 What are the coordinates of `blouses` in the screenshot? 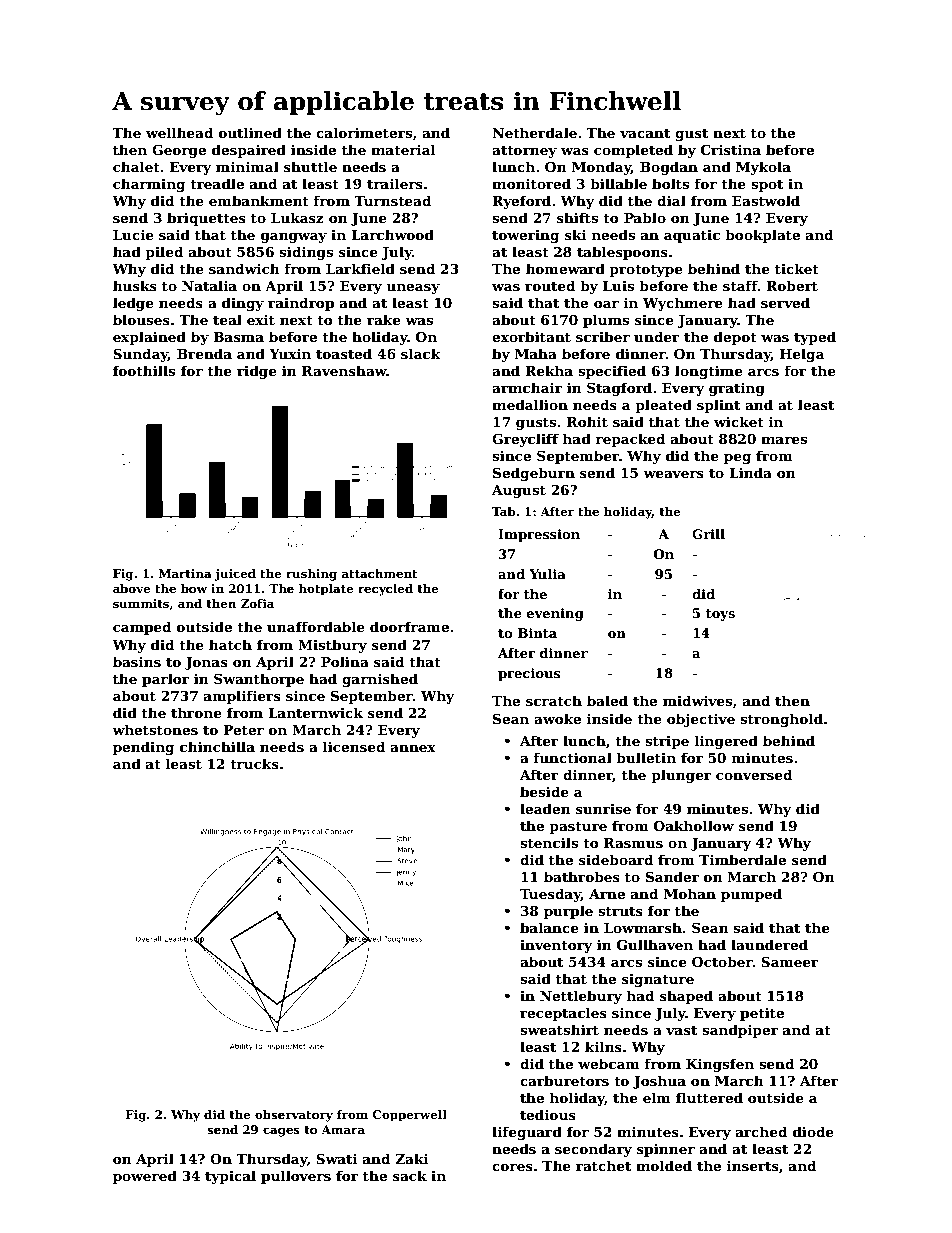 It's located at (141, 319).
